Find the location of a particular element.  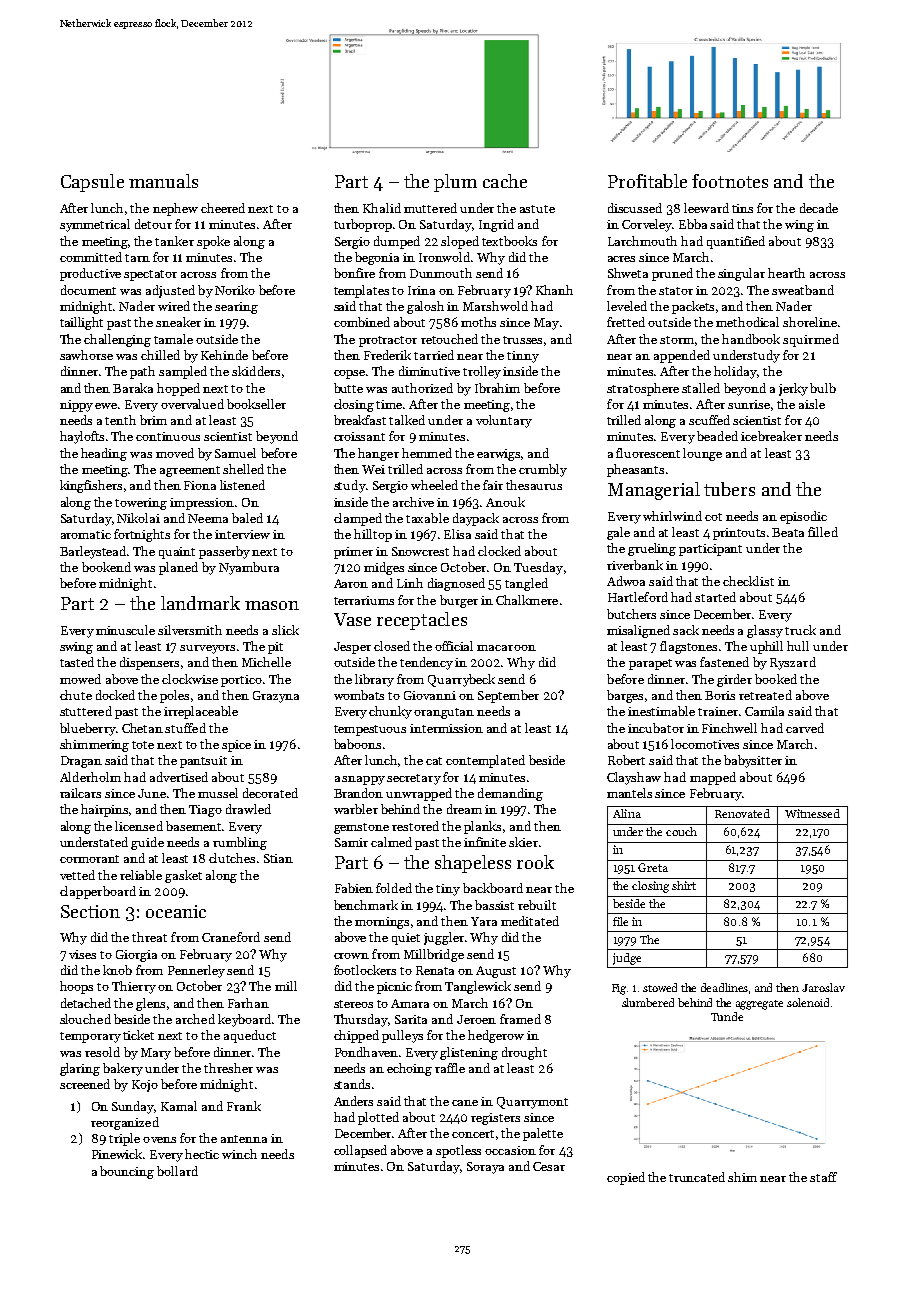

Ryszard is located at coordinates (793, 663).
